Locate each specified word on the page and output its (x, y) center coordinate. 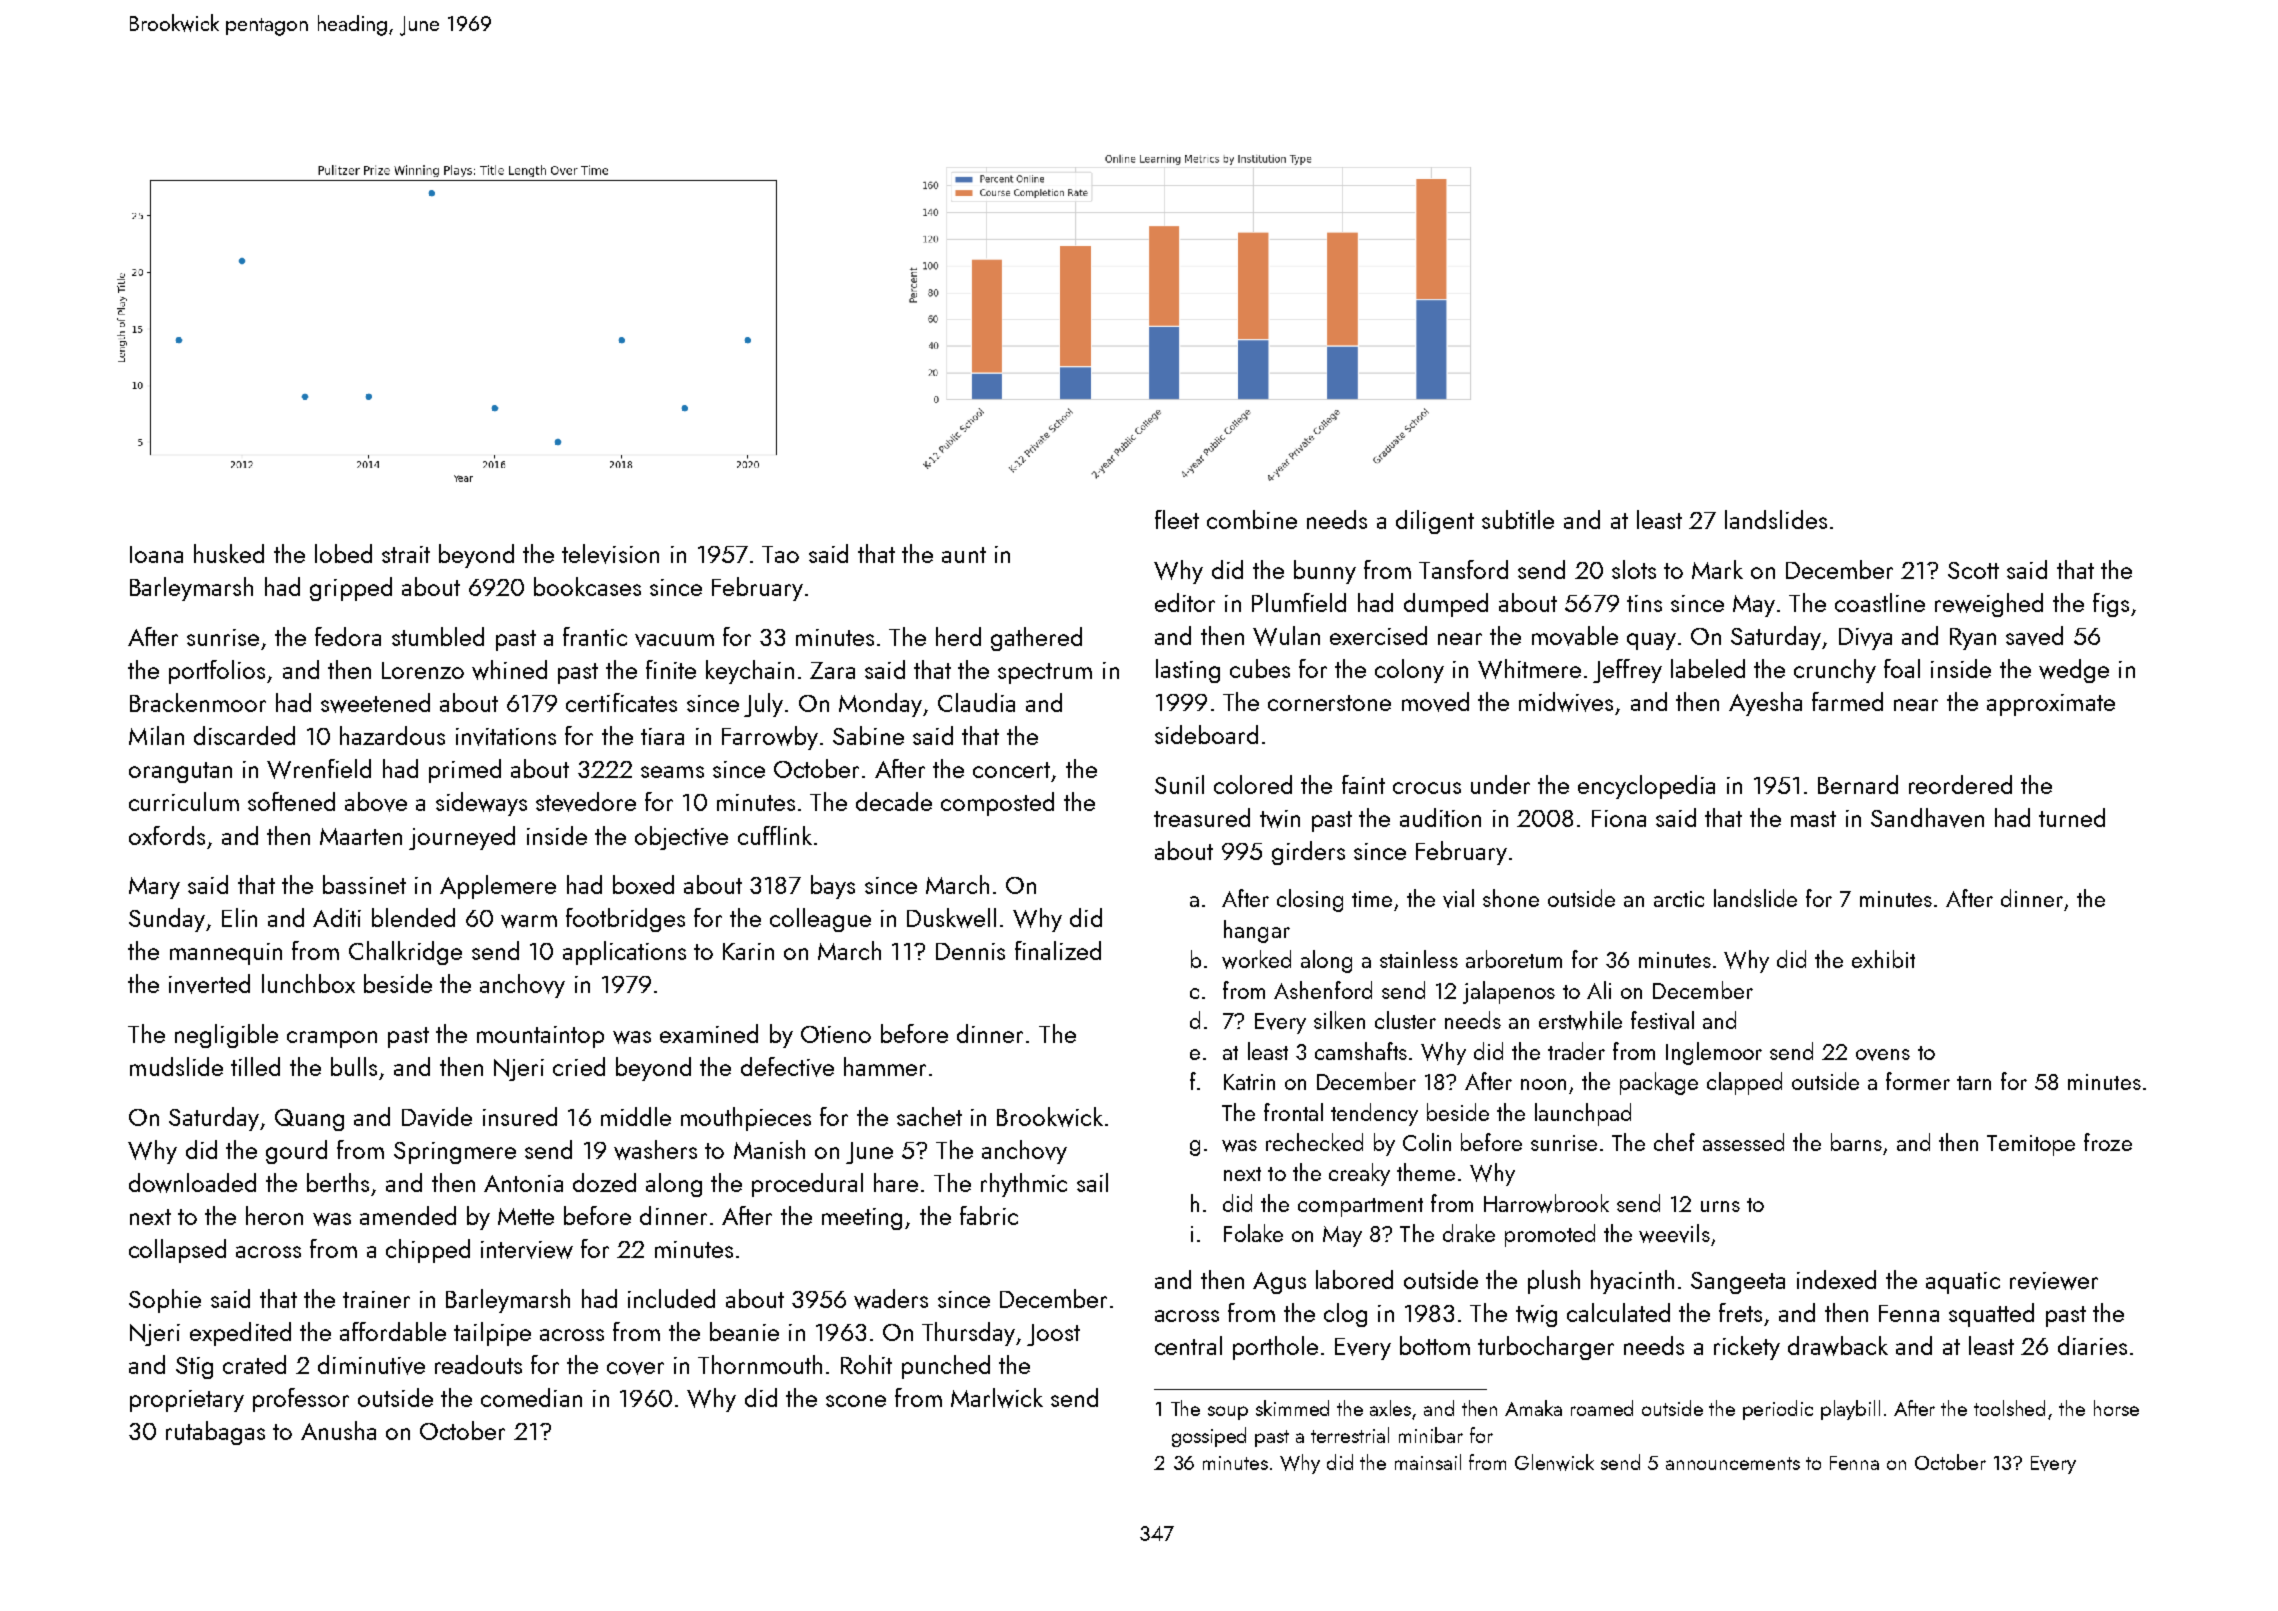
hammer (885, 1066)
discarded (244, 735)
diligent (1435, 522)
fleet (1177, 519)
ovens (1883, 1055)
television (610, 554)
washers (655, 1150)
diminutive (371, 1365)
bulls (354, 1066)
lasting (1188, 671)
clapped (1744, 1083)
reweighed (1989, 605)
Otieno (836, 1034)
